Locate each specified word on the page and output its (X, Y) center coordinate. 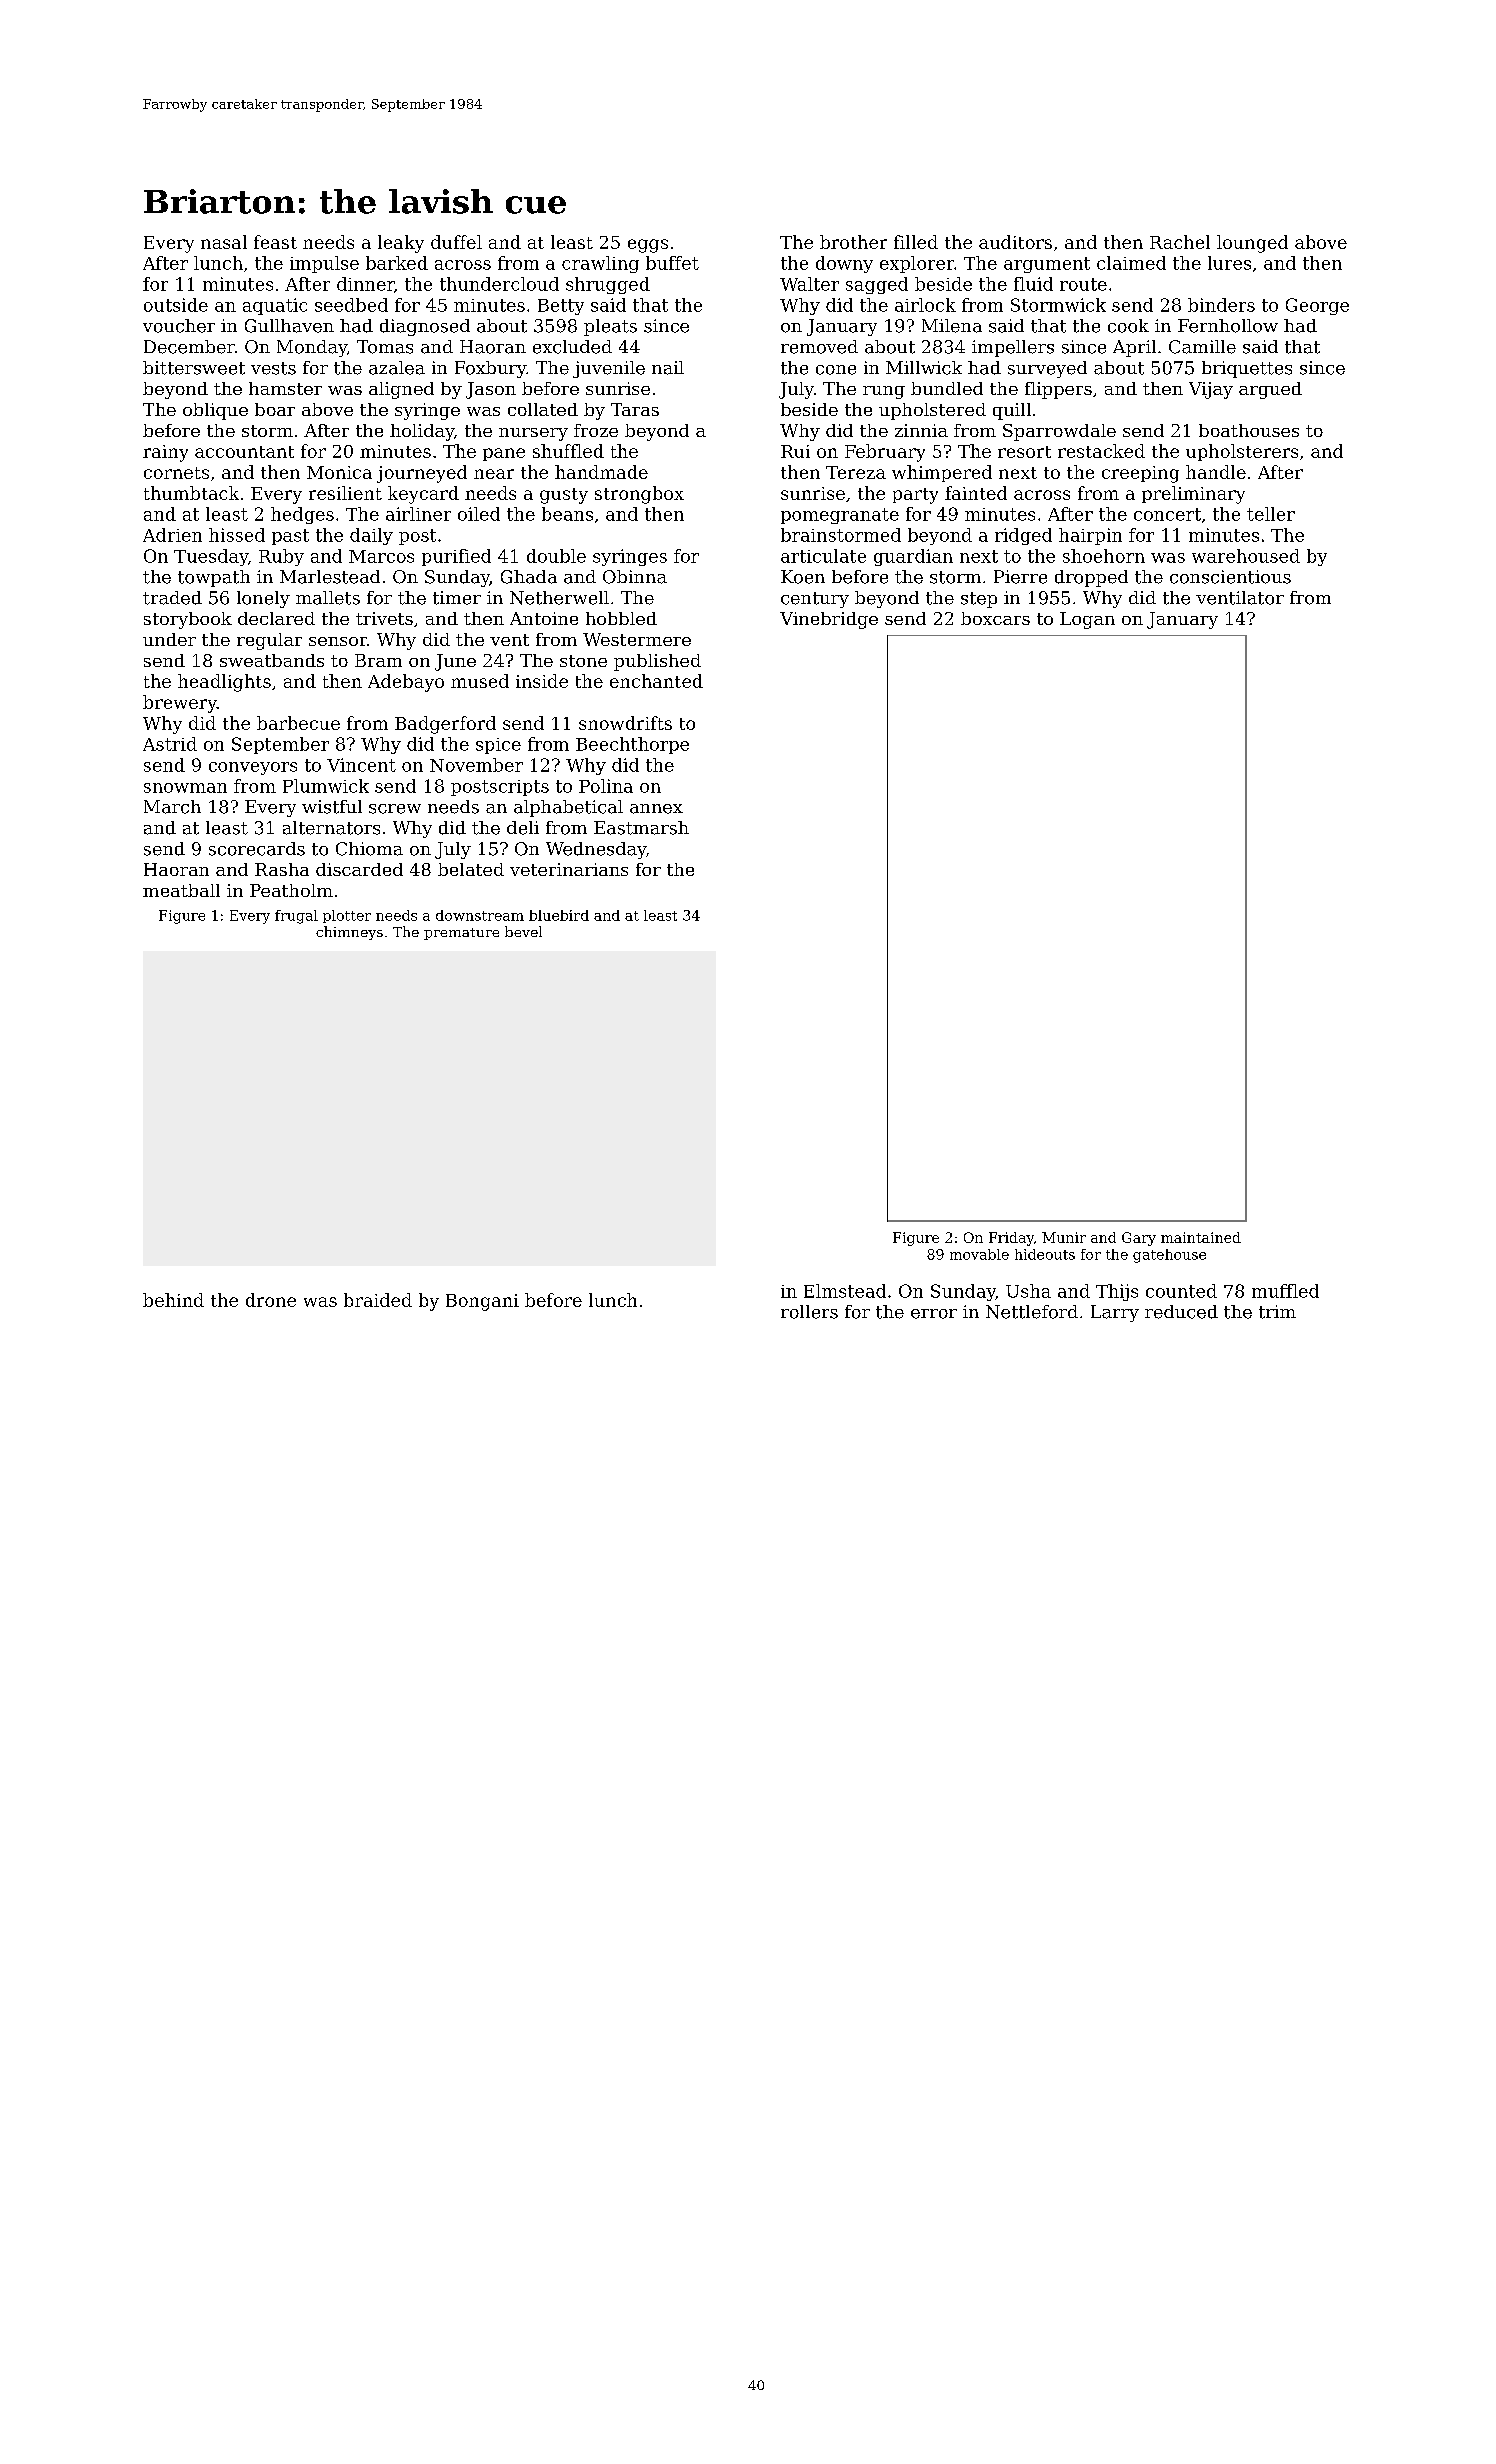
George (1317, 306)
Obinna (635, 577)
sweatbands (272, 660)
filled (916, 242)
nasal (224, 242)
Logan (1087, 620)
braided (378, 1300)
